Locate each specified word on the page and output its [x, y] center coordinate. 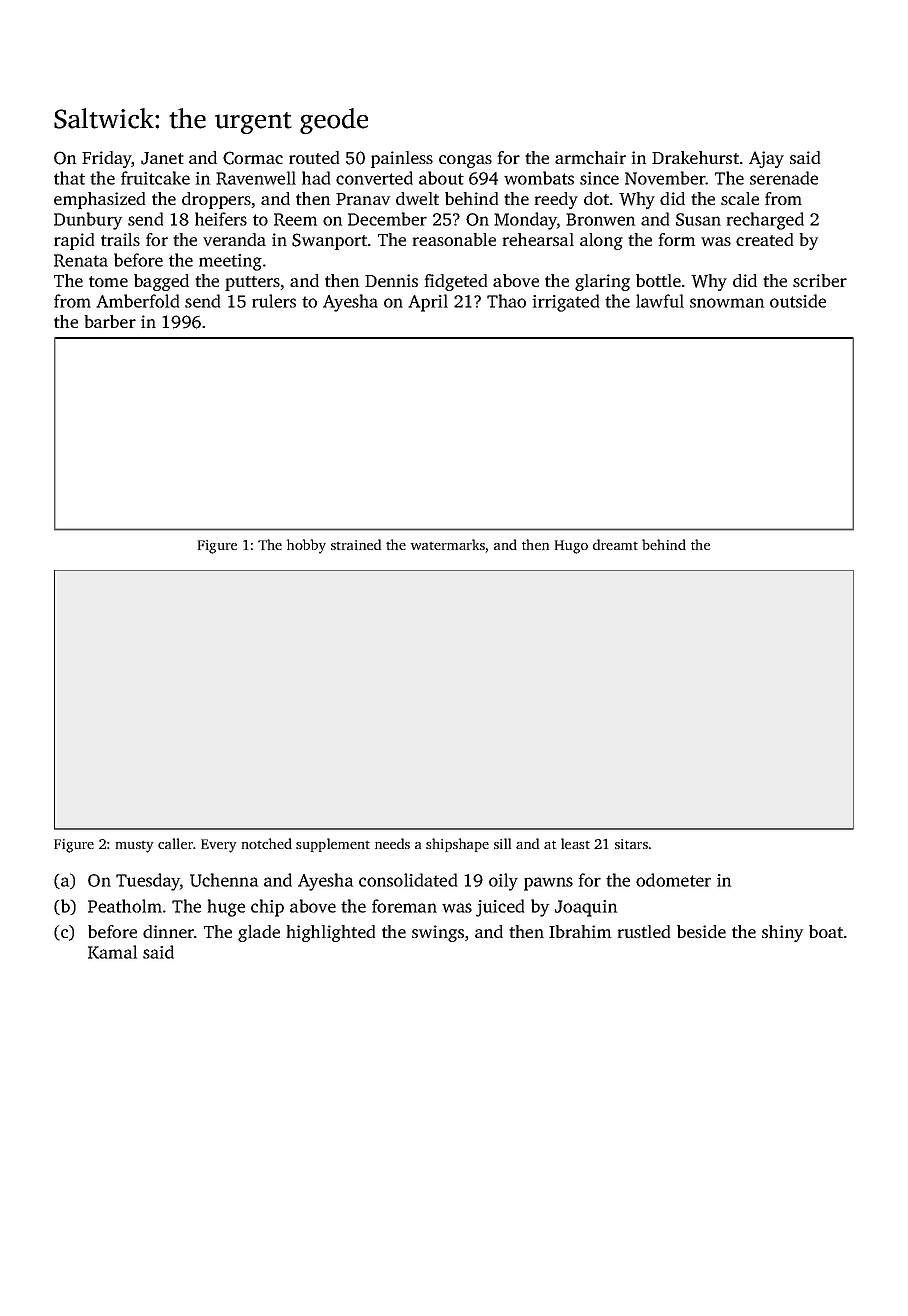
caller [175, 843]
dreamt [615, 544]
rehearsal [538, 239]
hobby [306, 546]
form [677, 239]
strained [356, 544]
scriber [820, 280]
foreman [404, 906]
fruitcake [155, 178]
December [387, 219]
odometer [673, 880]
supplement [333, 845]
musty [134, 847]
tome [108, 281]
